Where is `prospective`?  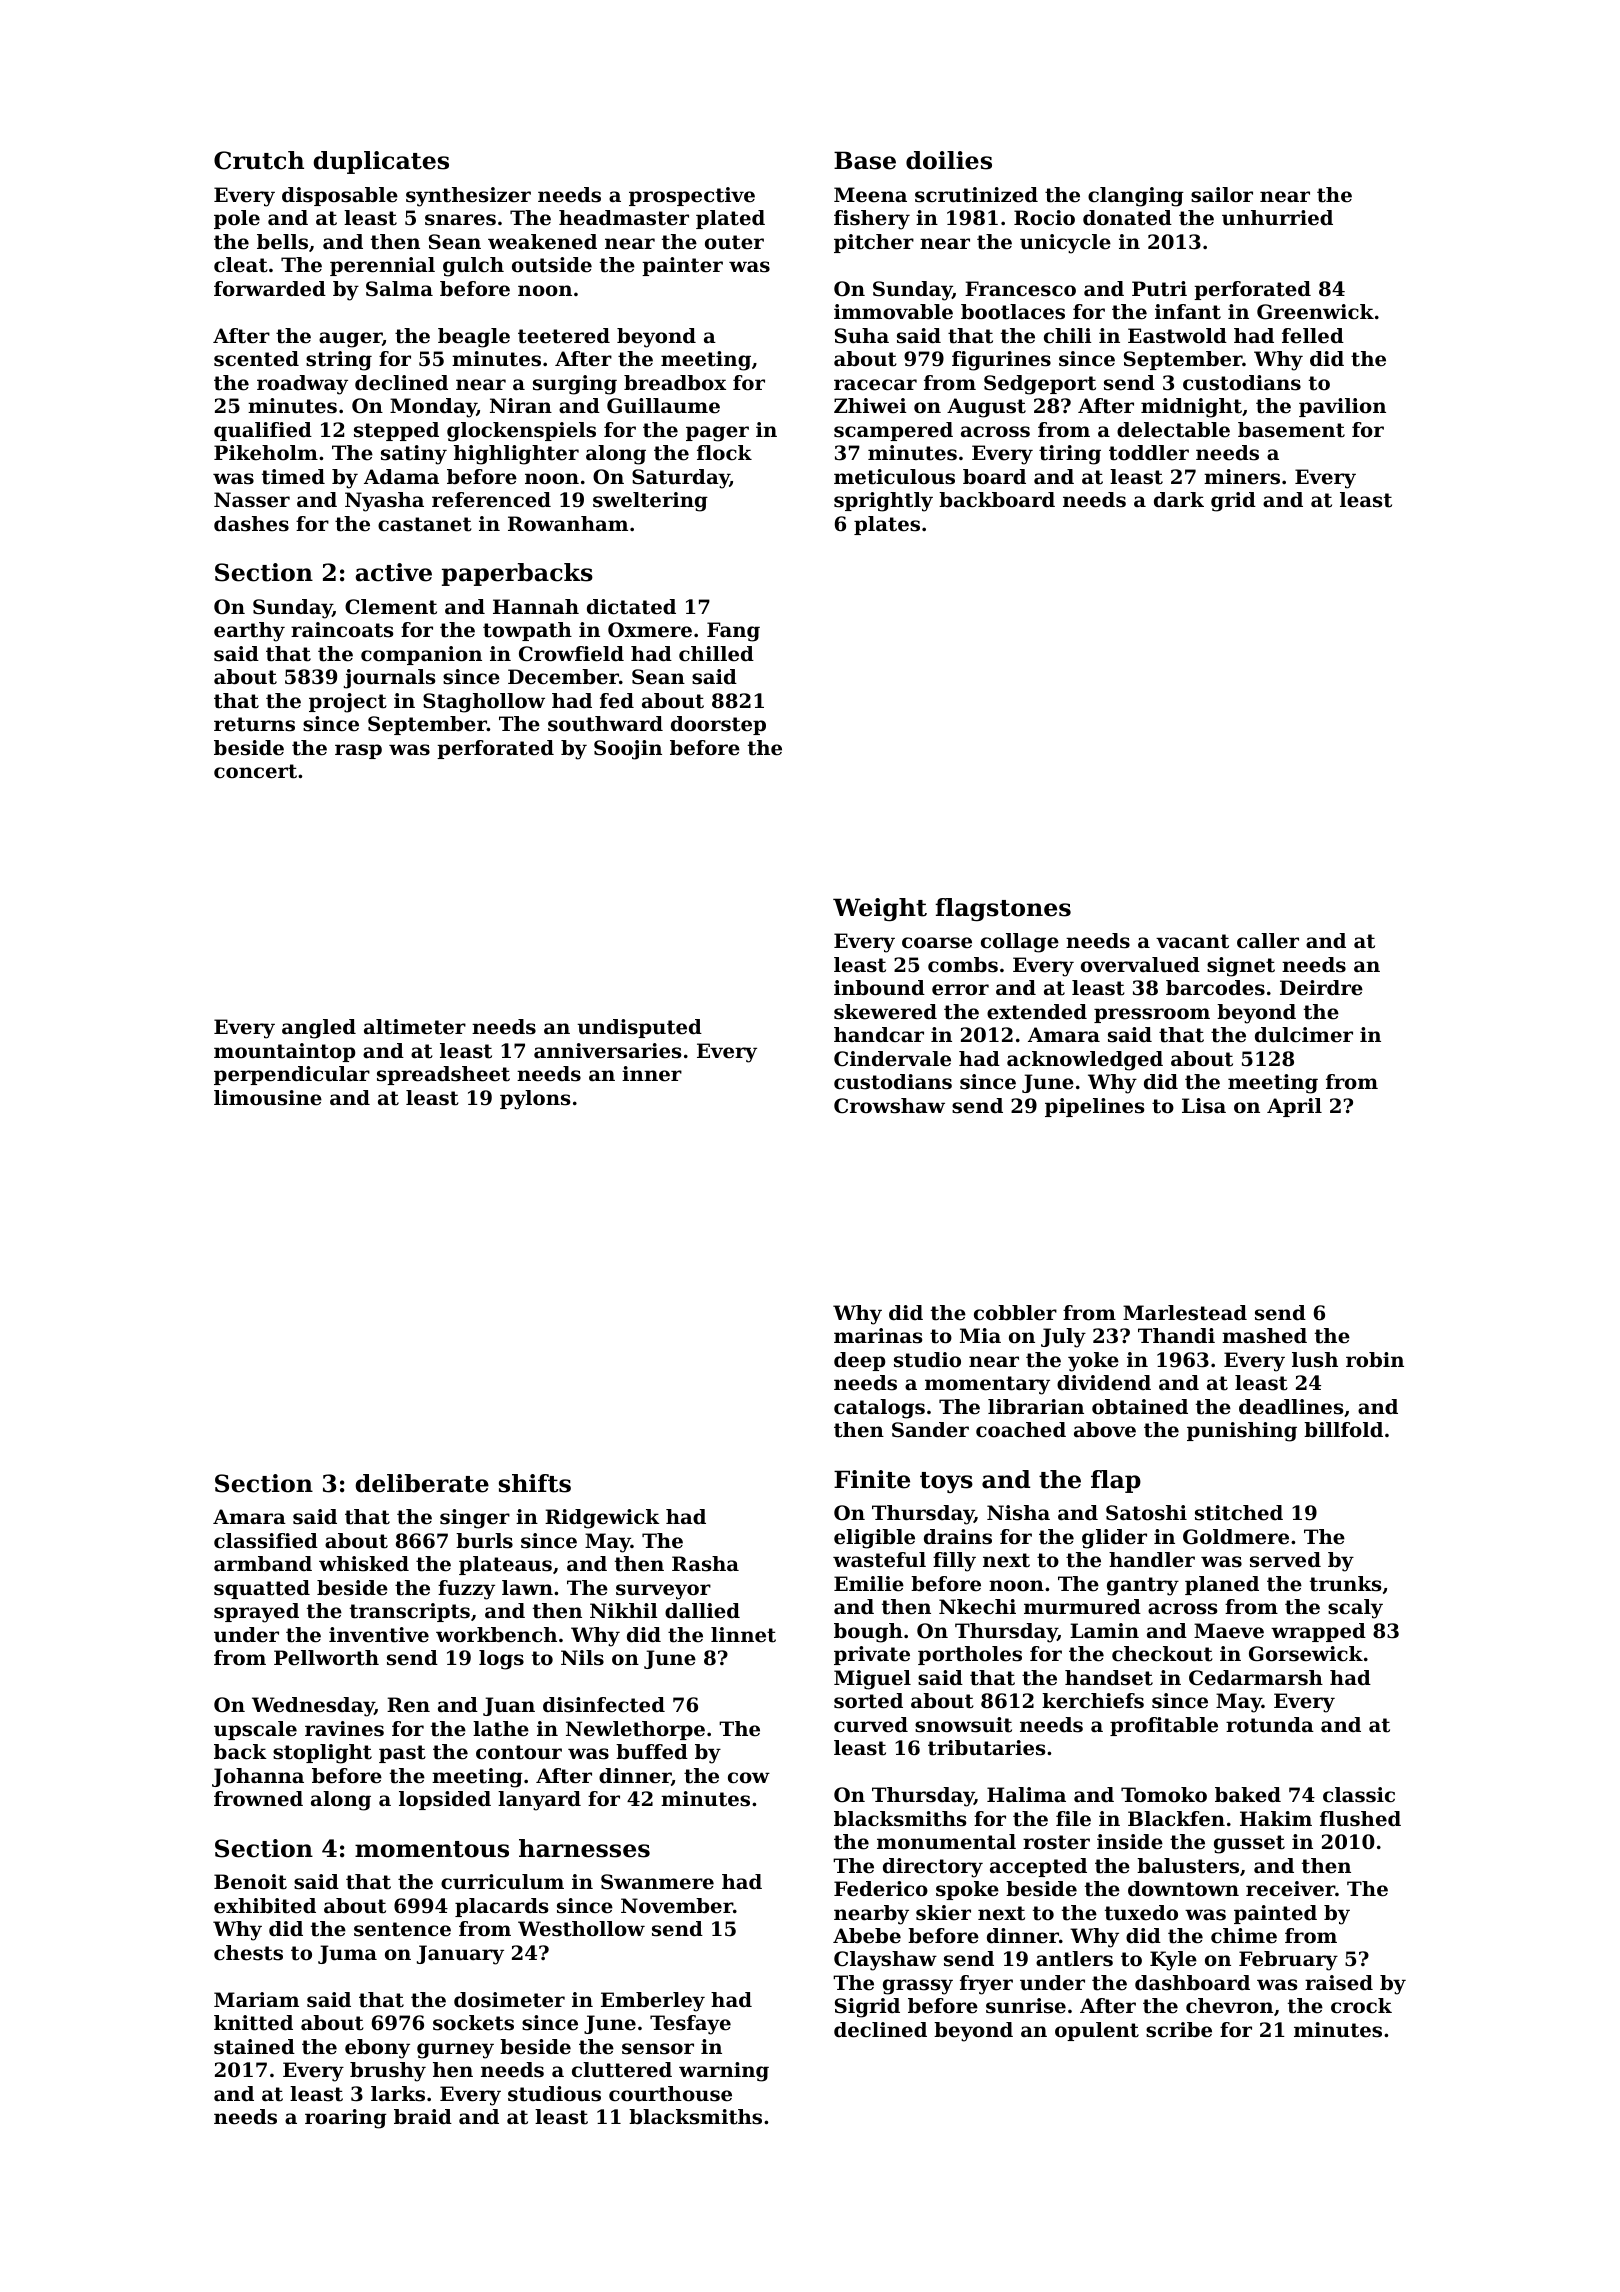
prospective is located at coordinates (692, 196).
